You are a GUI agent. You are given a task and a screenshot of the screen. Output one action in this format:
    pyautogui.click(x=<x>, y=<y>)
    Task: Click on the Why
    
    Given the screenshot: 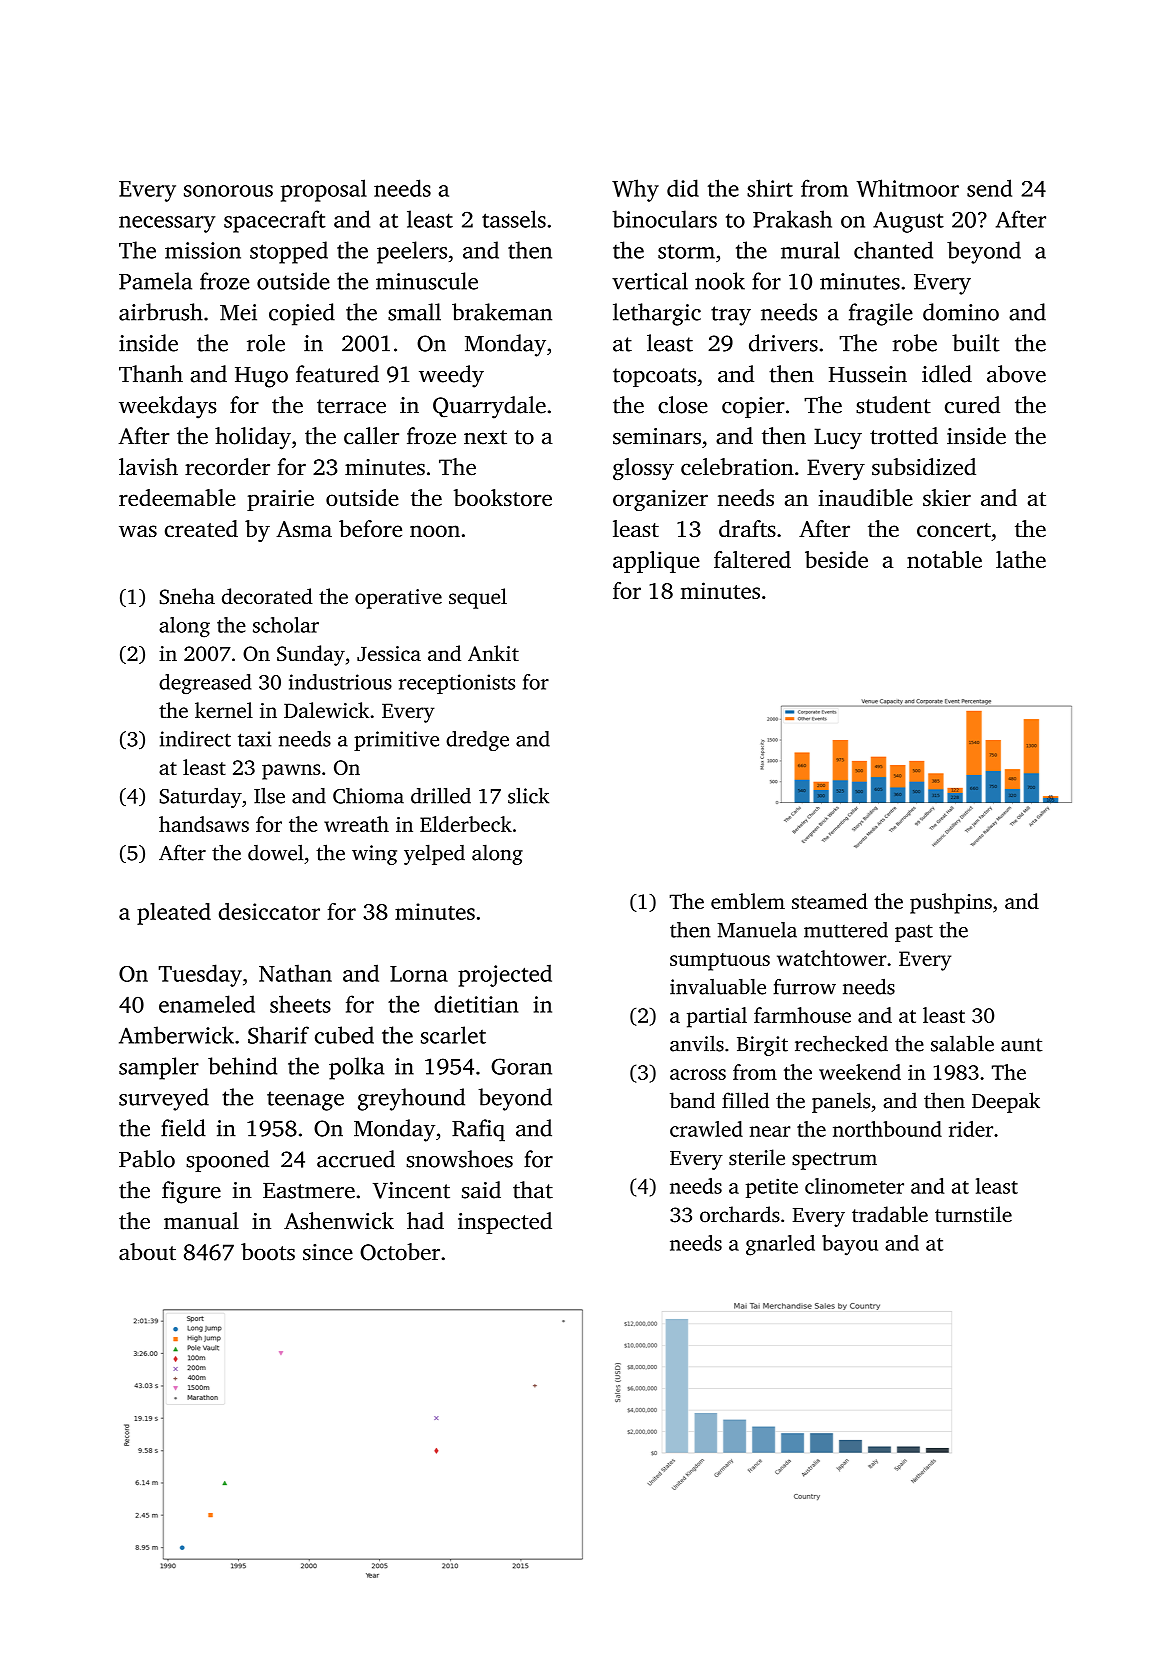 What is the action you would take?
    pyautogui.click(x=635, y=190)
